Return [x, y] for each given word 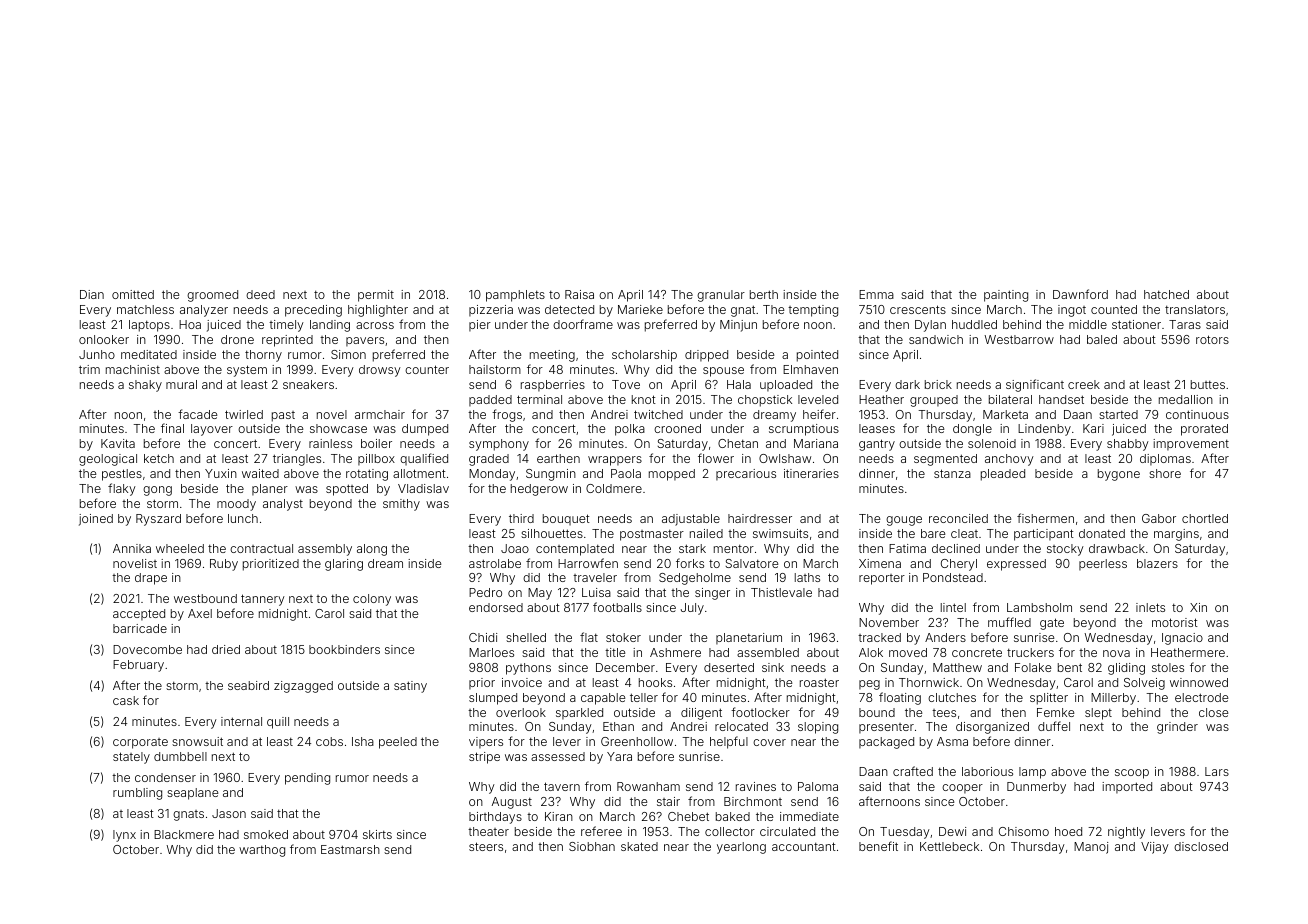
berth [764, 294]
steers [486, 846]
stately [131, 758]
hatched [1166, 294]
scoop [1132, 774]
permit [376, 296]
